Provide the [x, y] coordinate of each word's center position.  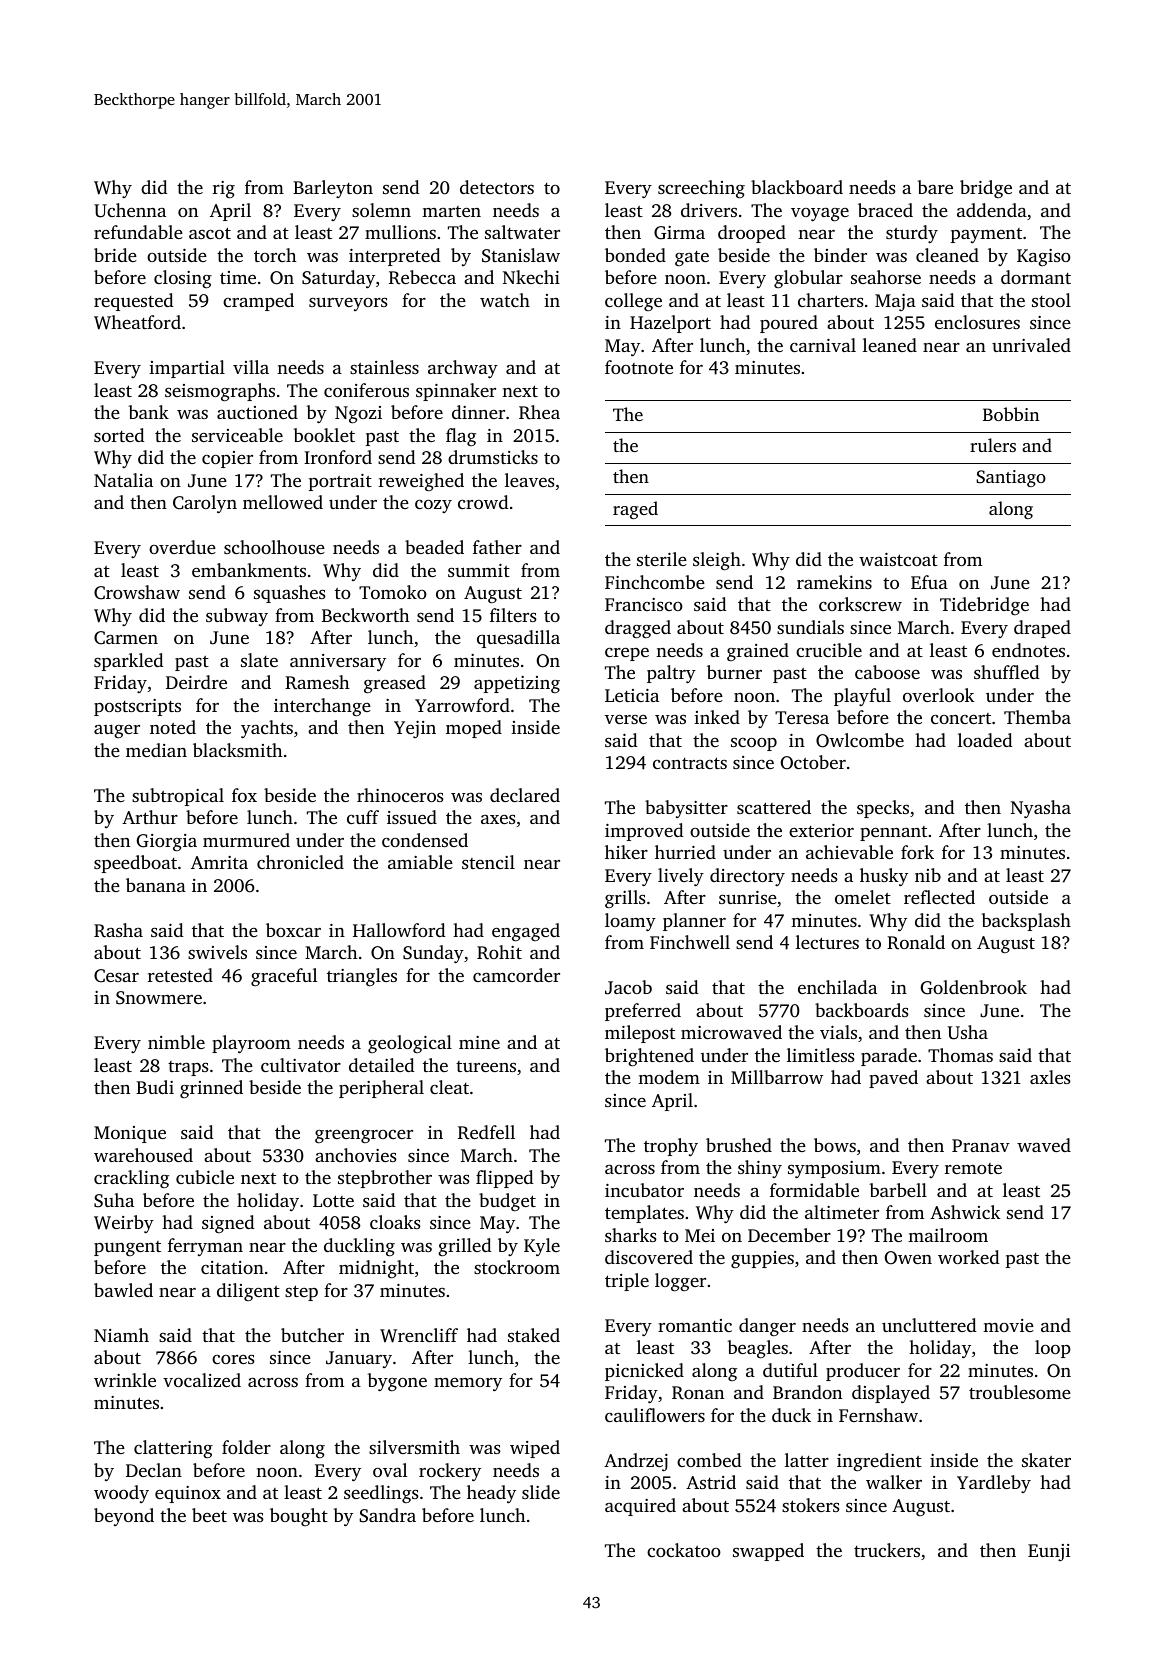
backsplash [1026, 922]
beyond [124, 1517]
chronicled [300, 862]
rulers [993, 445]
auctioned [257, 412]
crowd [483, 502]
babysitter [686, 809]
